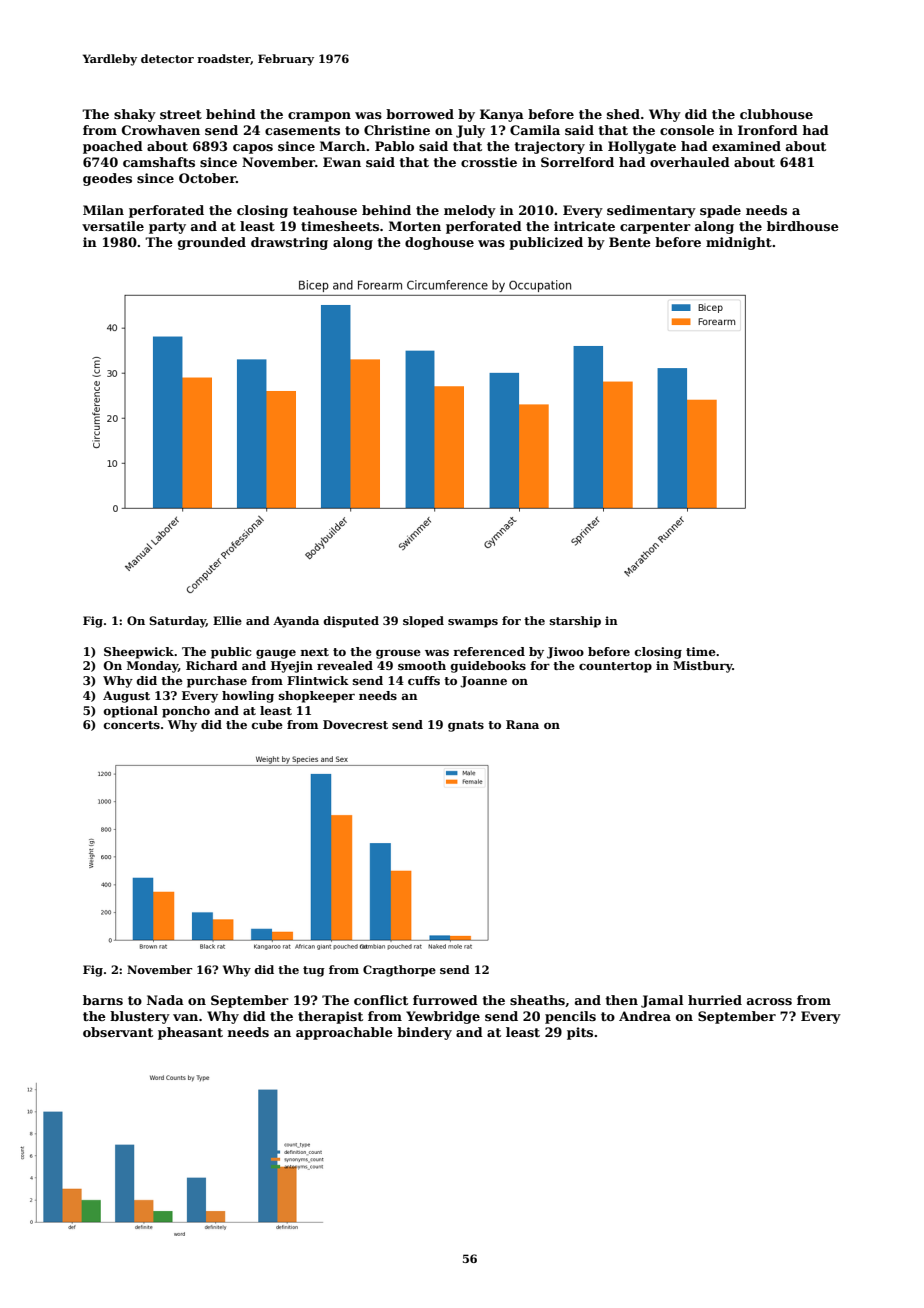 Image resolution: width=924 pixels, height=1308 pixels. I want to click on birdhouse, so click(803, 226).
